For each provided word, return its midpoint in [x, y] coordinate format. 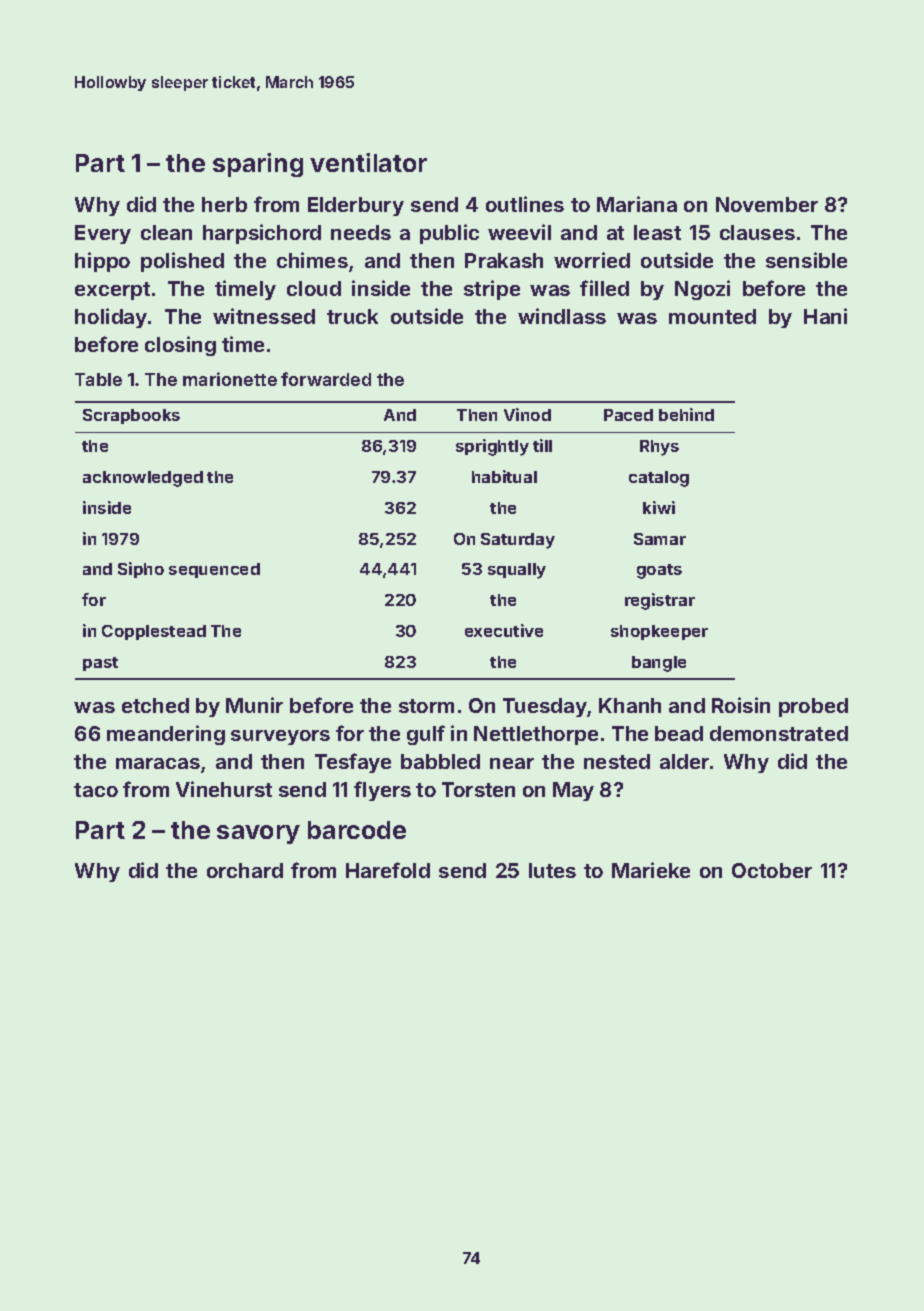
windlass [562, 316]
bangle [659, 664]
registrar [660, 601]
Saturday [518, 541]
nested [617, 761]
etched [155, 705]
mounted [712, 316]
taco [96, 790]
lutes [552, 870]
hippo [102, 262]
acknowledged [143, 479]
